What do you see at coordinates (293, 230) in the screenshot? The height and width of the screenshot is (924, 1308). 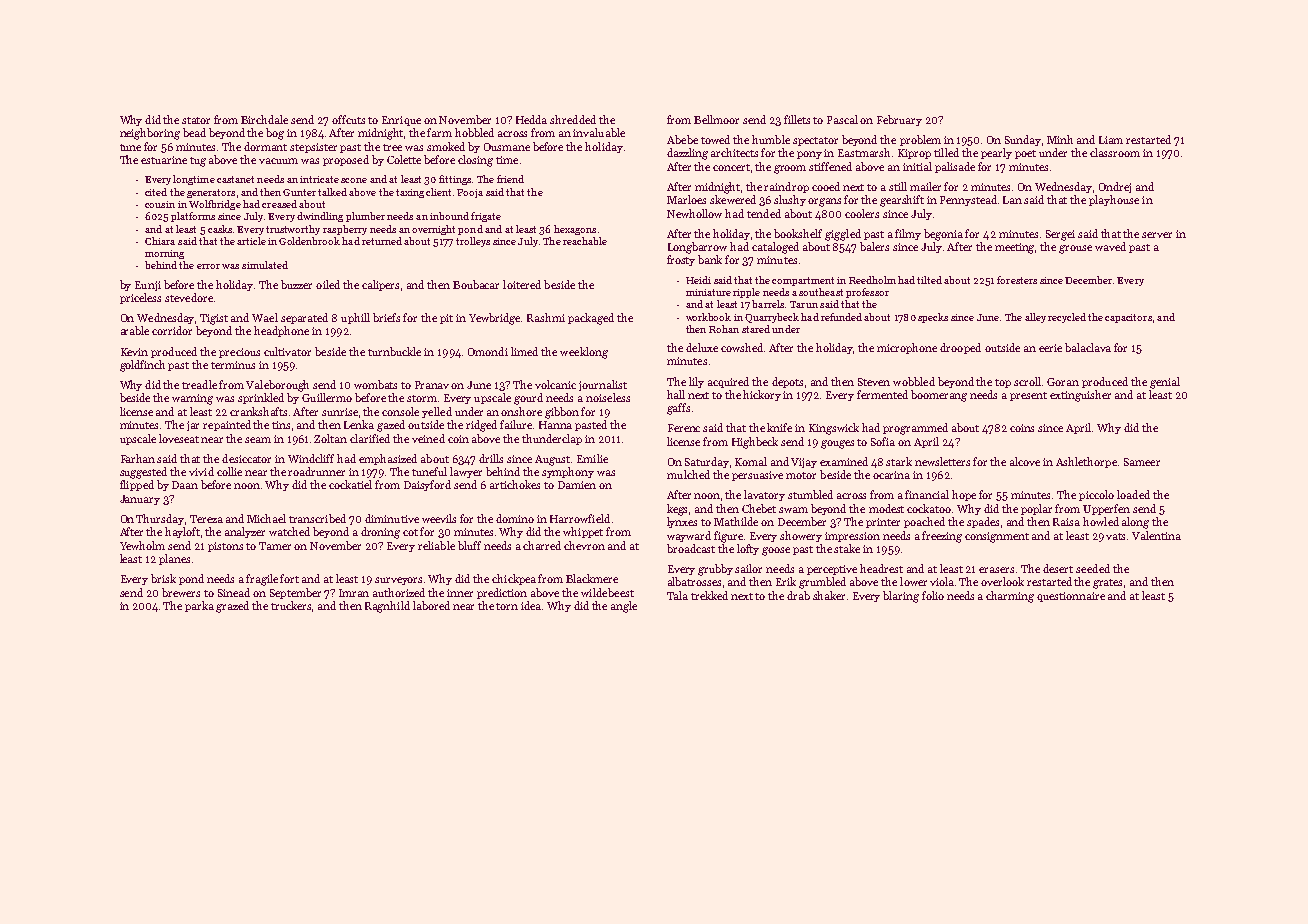 I see `trustworthy` at bounding box center [293, 230].
